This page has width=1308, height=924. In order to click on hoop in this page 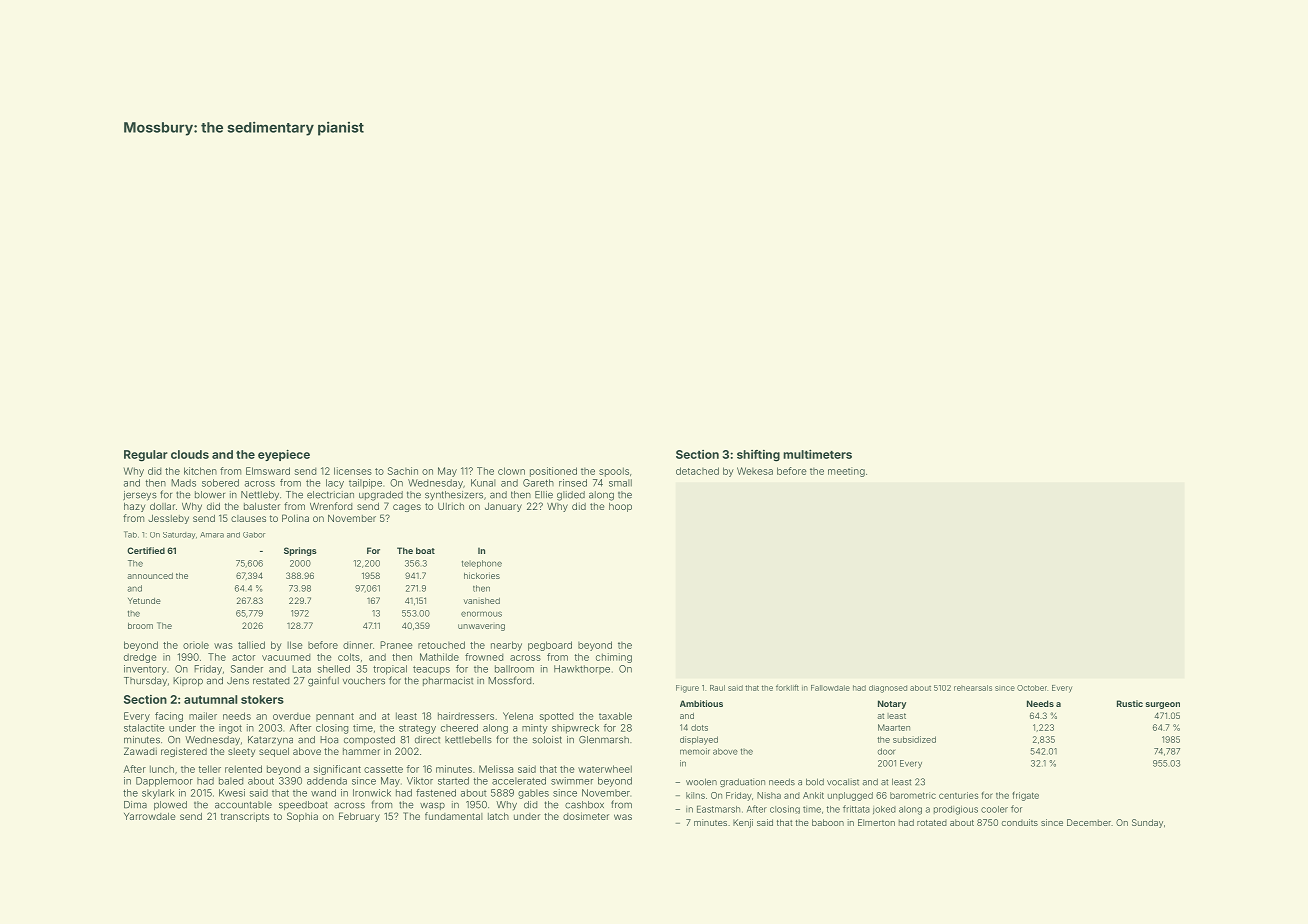, I will do `click(620, 507)`.
